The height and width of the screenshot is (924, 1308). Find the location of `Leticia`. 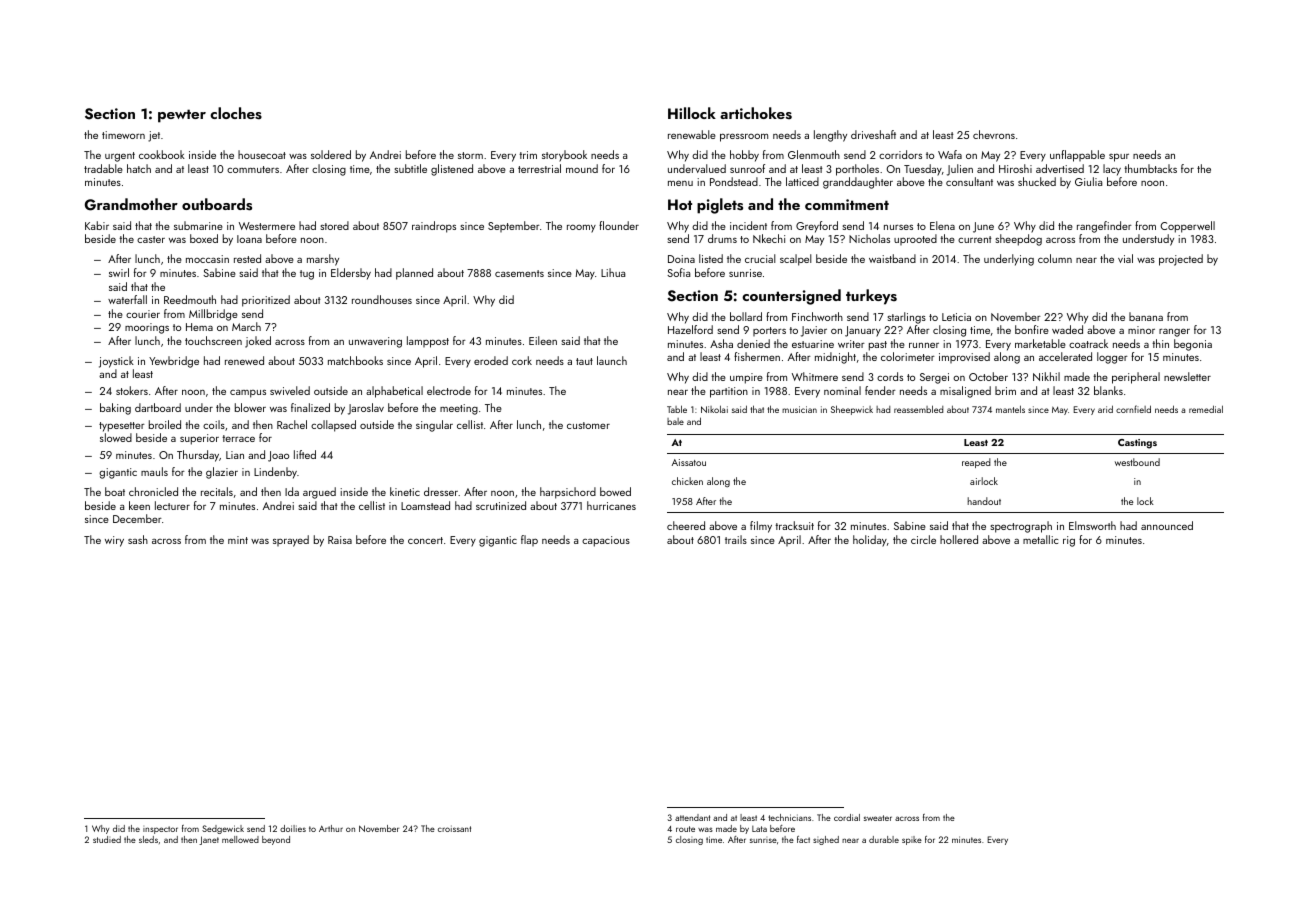

Leticia is located at coordinates (956, 317).
